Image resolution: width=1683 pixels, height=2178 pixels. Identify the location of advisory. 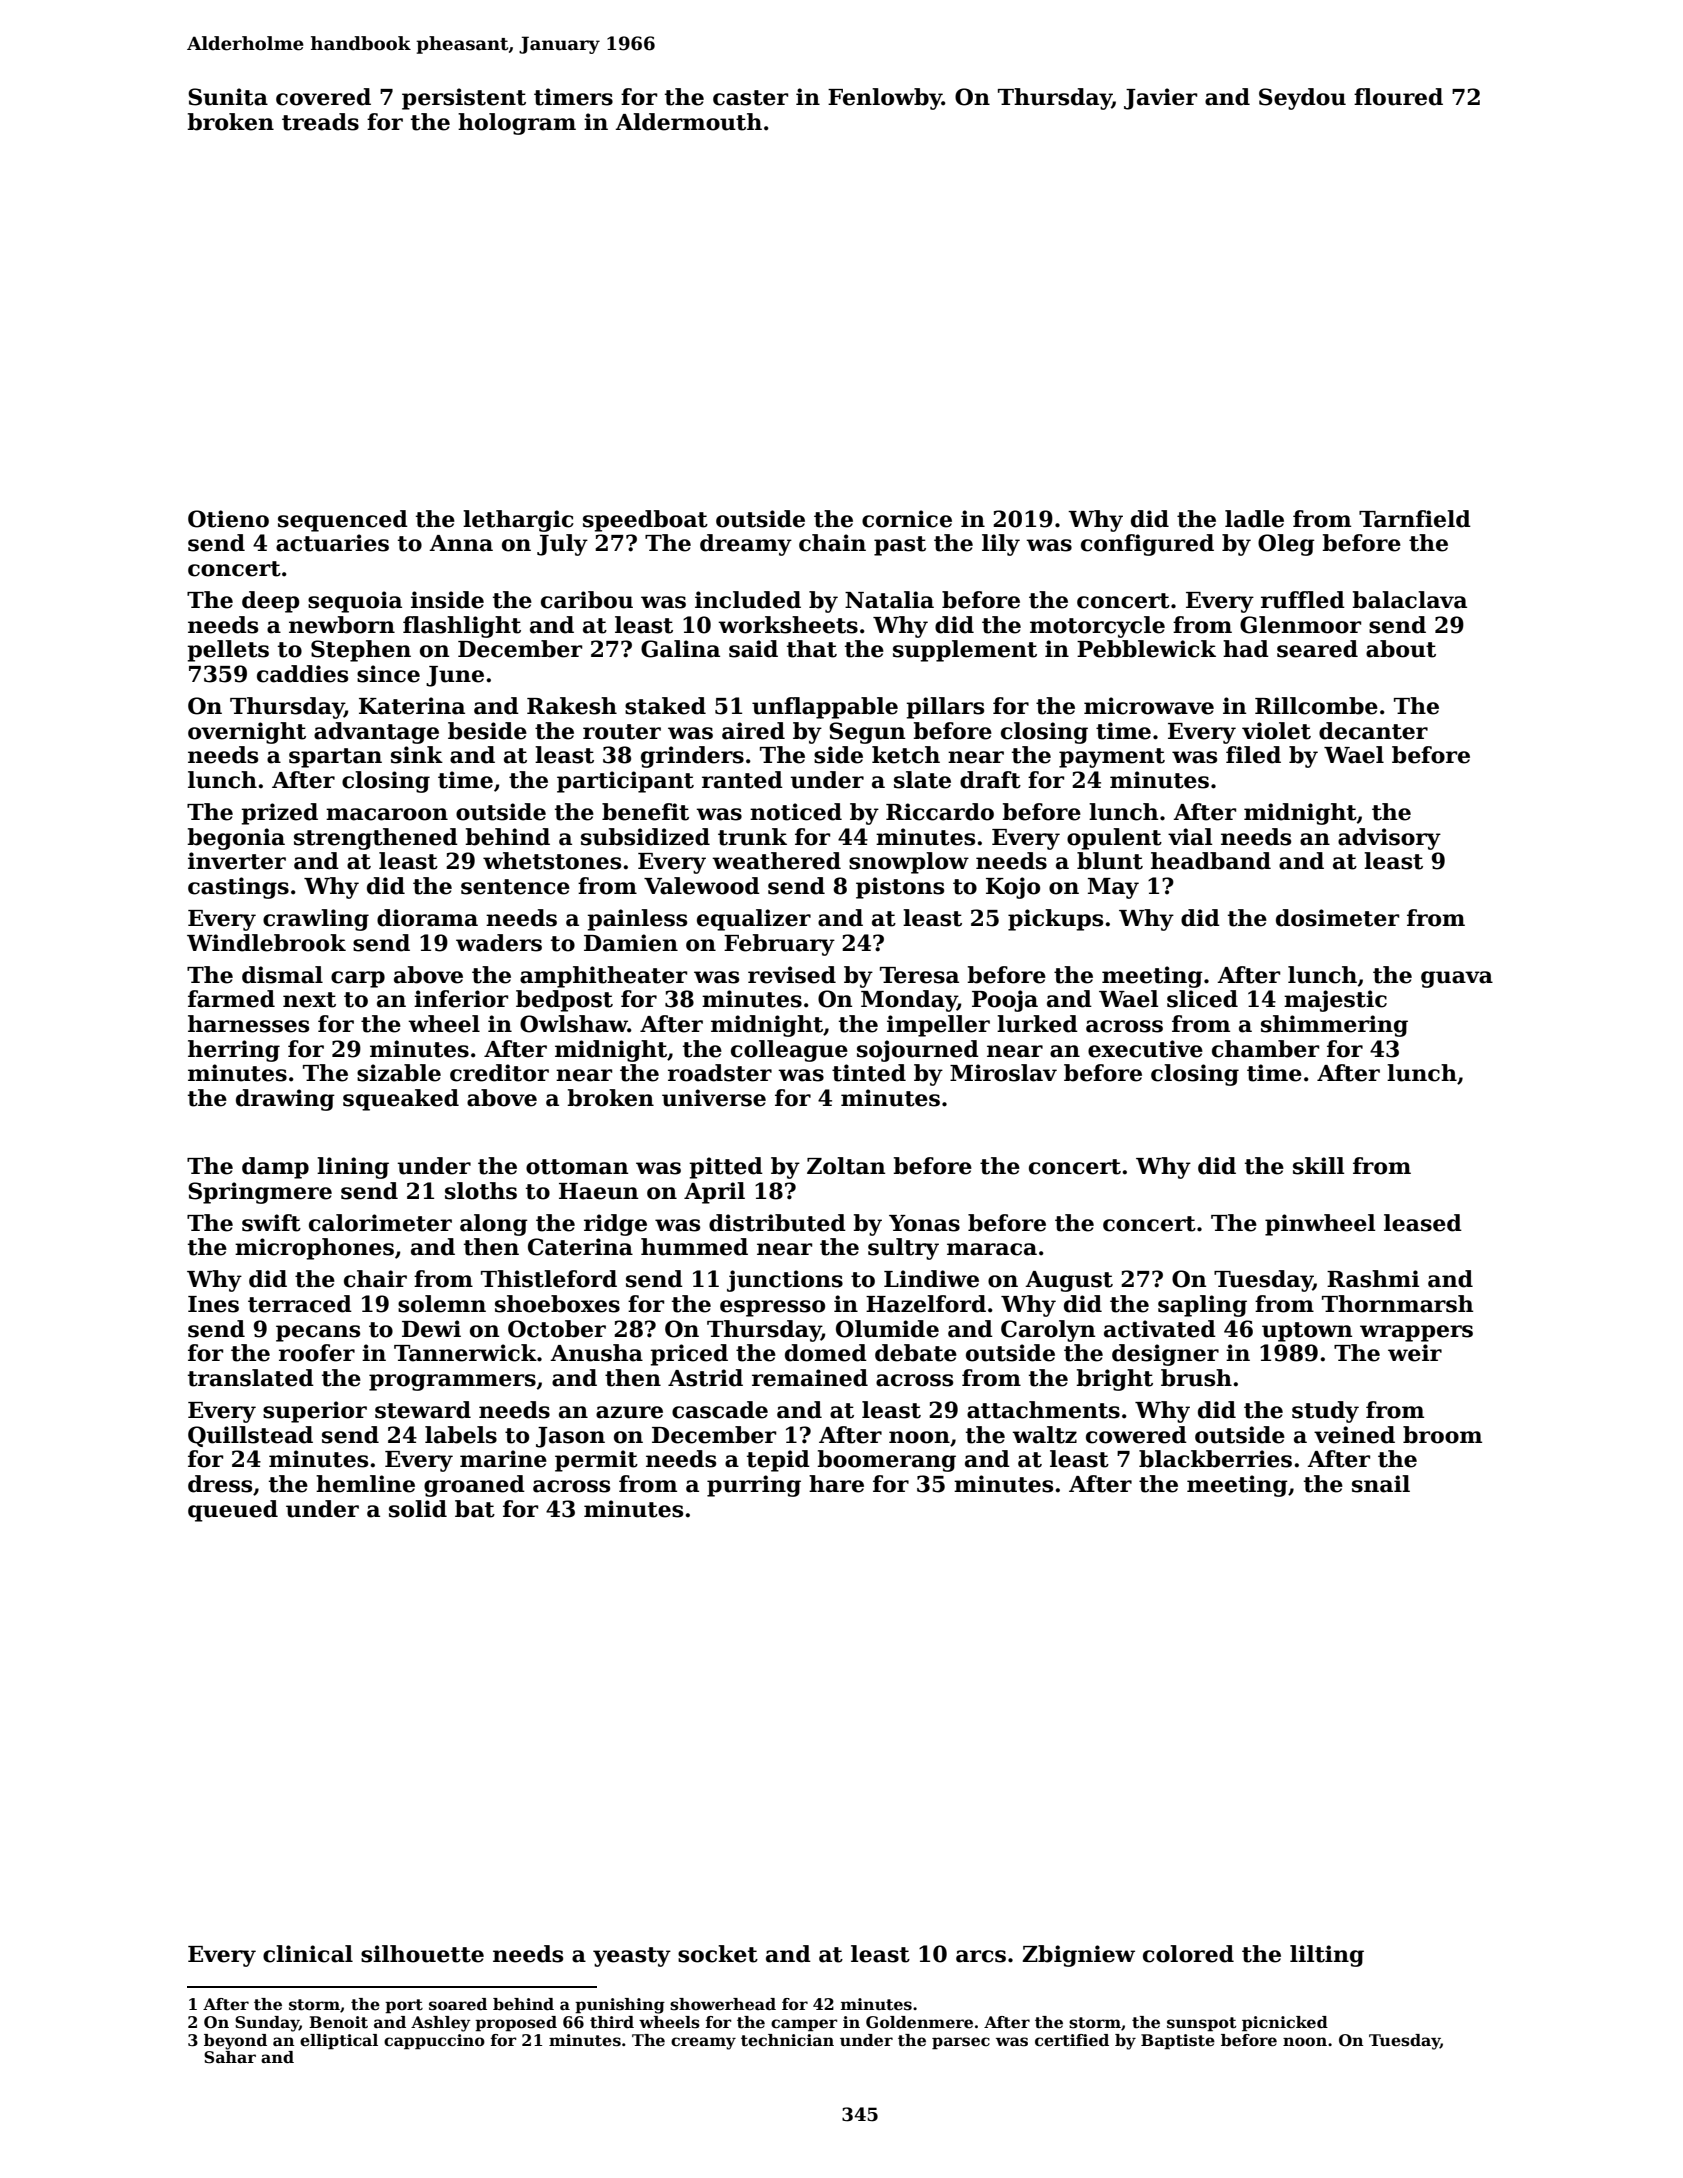
(1389, 839).
